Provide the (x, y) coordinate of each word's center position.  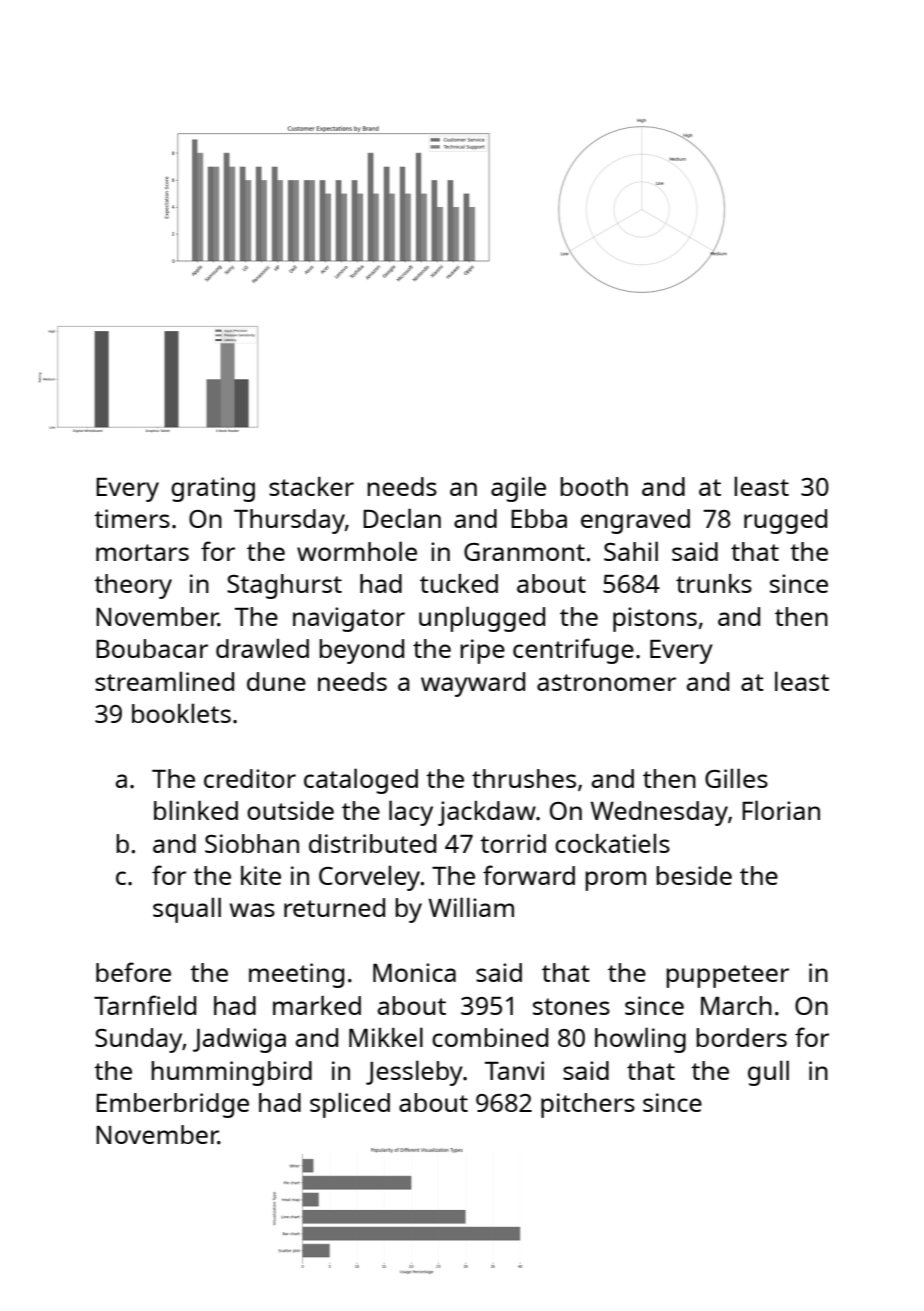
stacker (311, 486)
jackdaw (487, 813)
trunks (714, 583)
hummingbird (231, 1073)
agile (518, 489)
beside (694, 875)
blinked (196, 810)
